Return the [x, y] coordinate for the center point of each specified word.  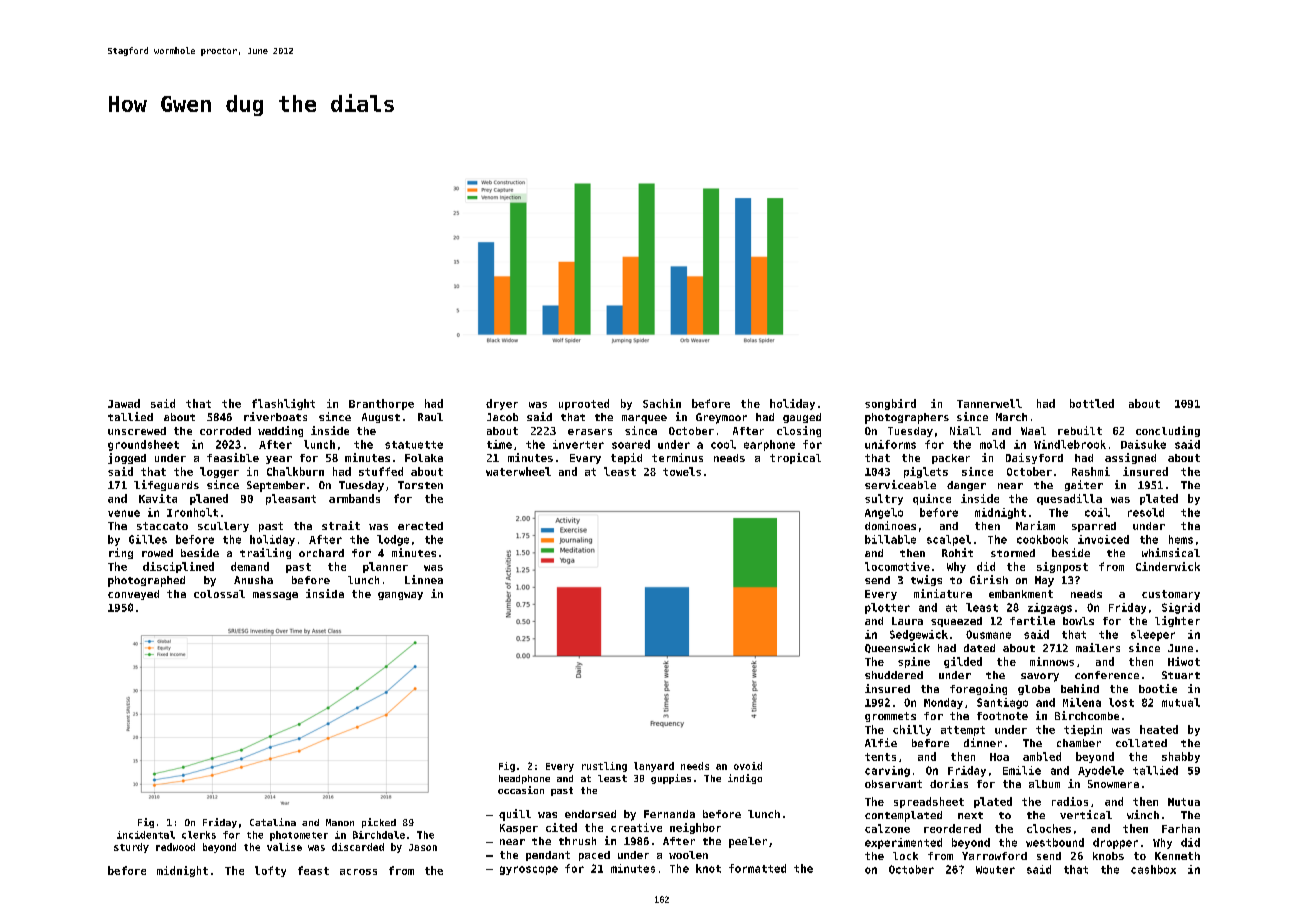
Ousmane [988, 634]
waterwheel [518, 471]
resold [1146, 512]
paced [594, 856]
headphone [524, 779]
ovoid [748, 766]
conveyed [133, 595]
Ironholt [192, 512]
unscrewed [137, 431]
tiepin [1083, 730]
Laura [907, 621]
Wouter [995, 870]
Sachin [662, 403]
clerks [199, 835]
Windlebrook [1070, 444]
